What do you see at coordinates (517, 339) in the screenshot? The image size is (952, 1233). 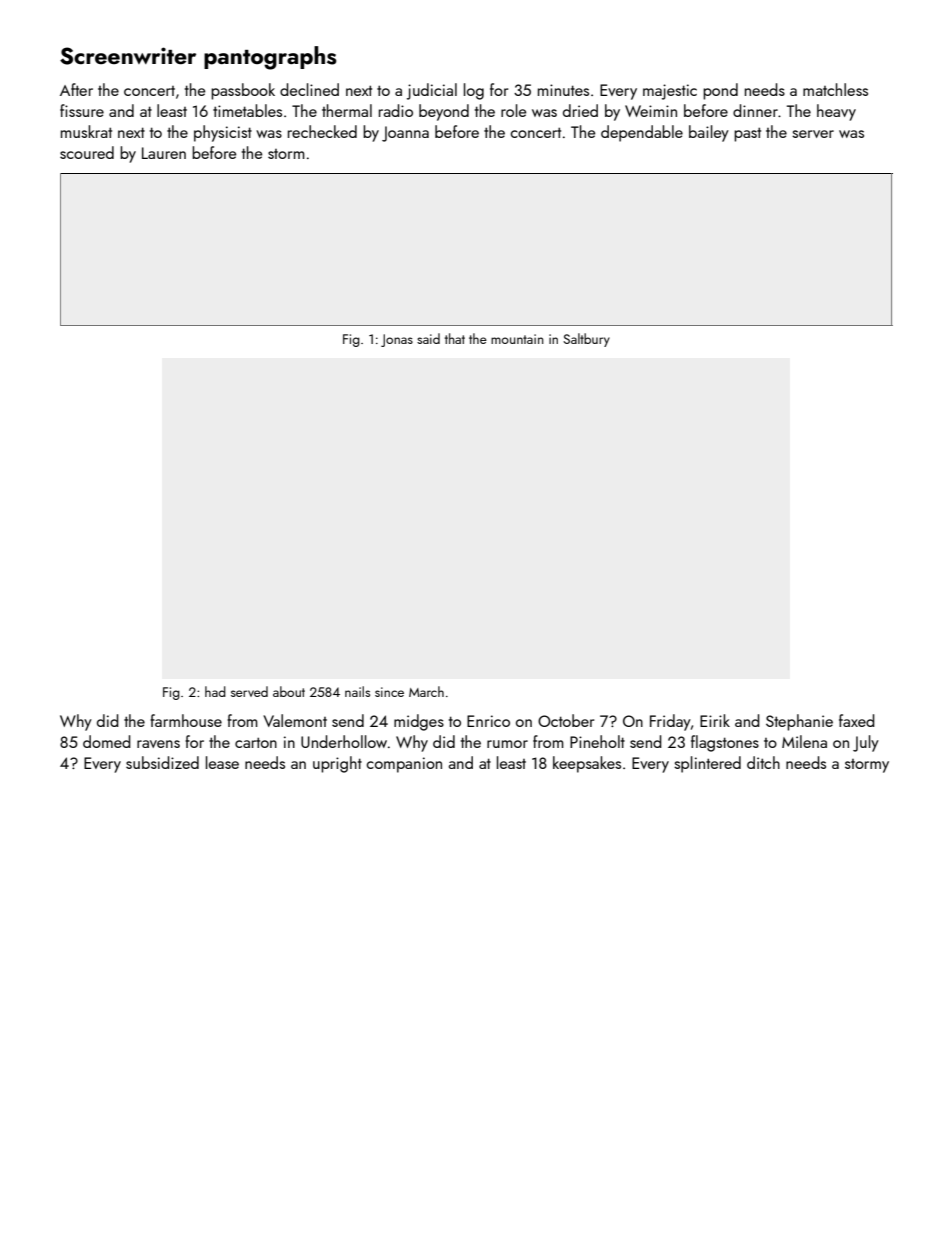 I see `mountain` at bounding box center [517, 339].
